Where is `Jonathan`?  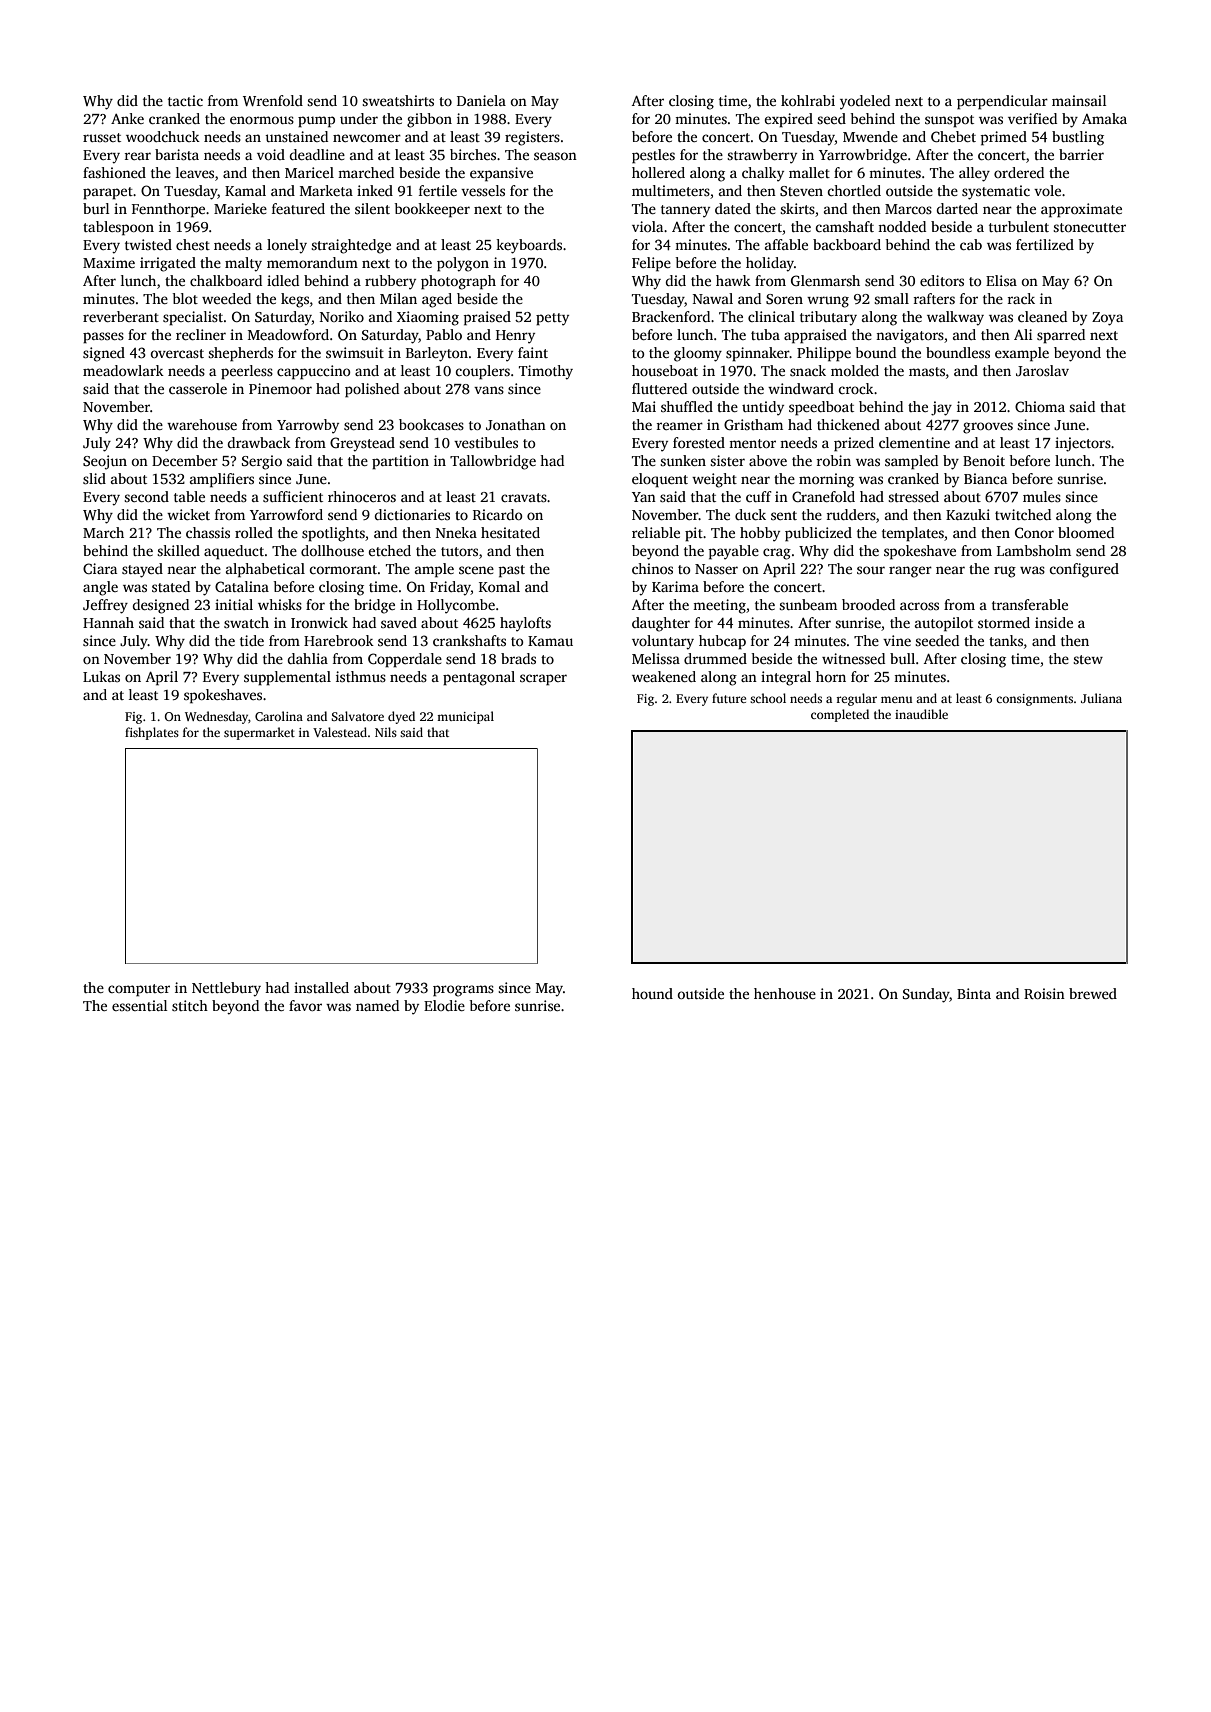 Jonathan is located at coordinates (516, 424).
